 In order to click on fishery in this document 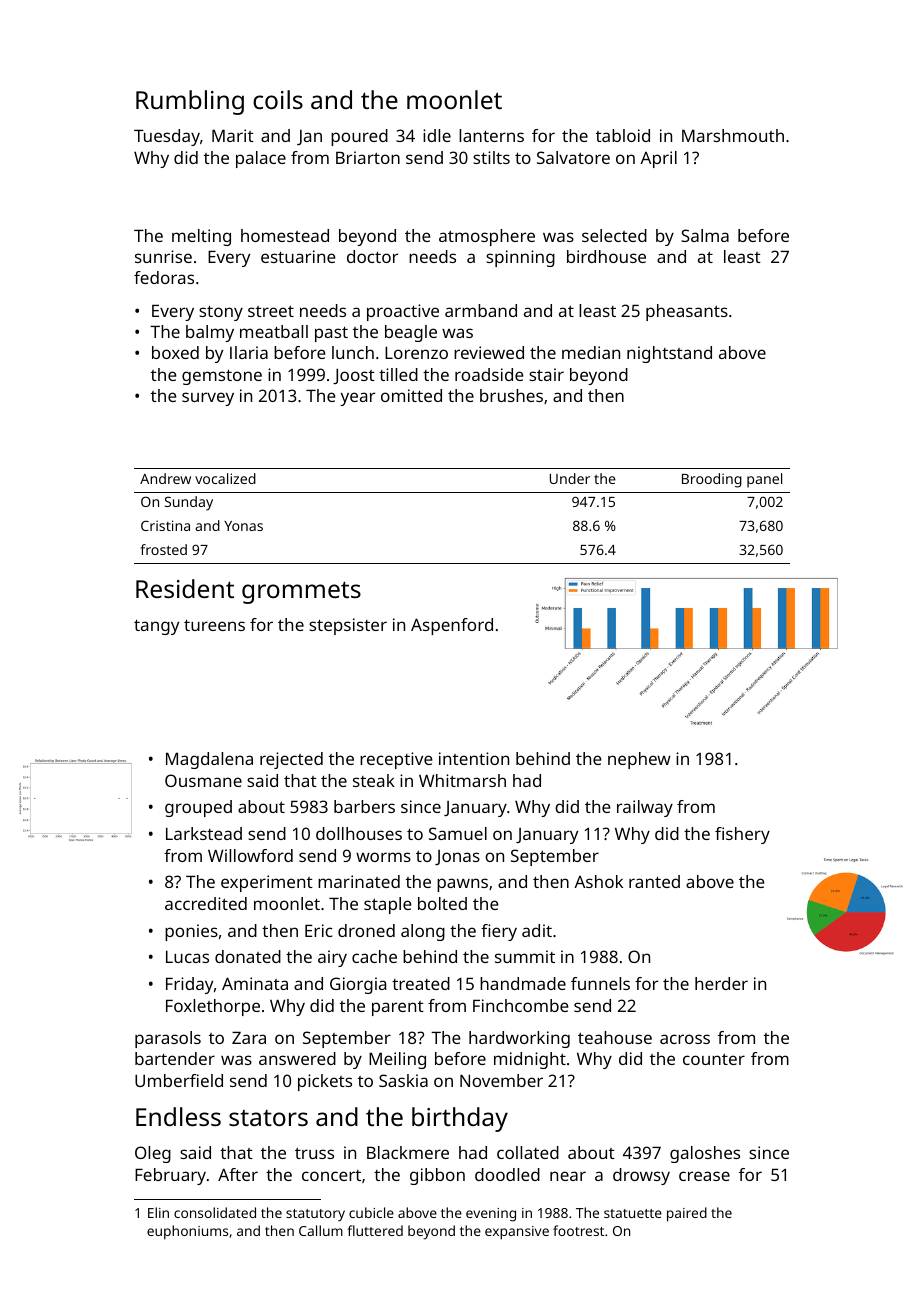, I will do `click(742, 835)`.
